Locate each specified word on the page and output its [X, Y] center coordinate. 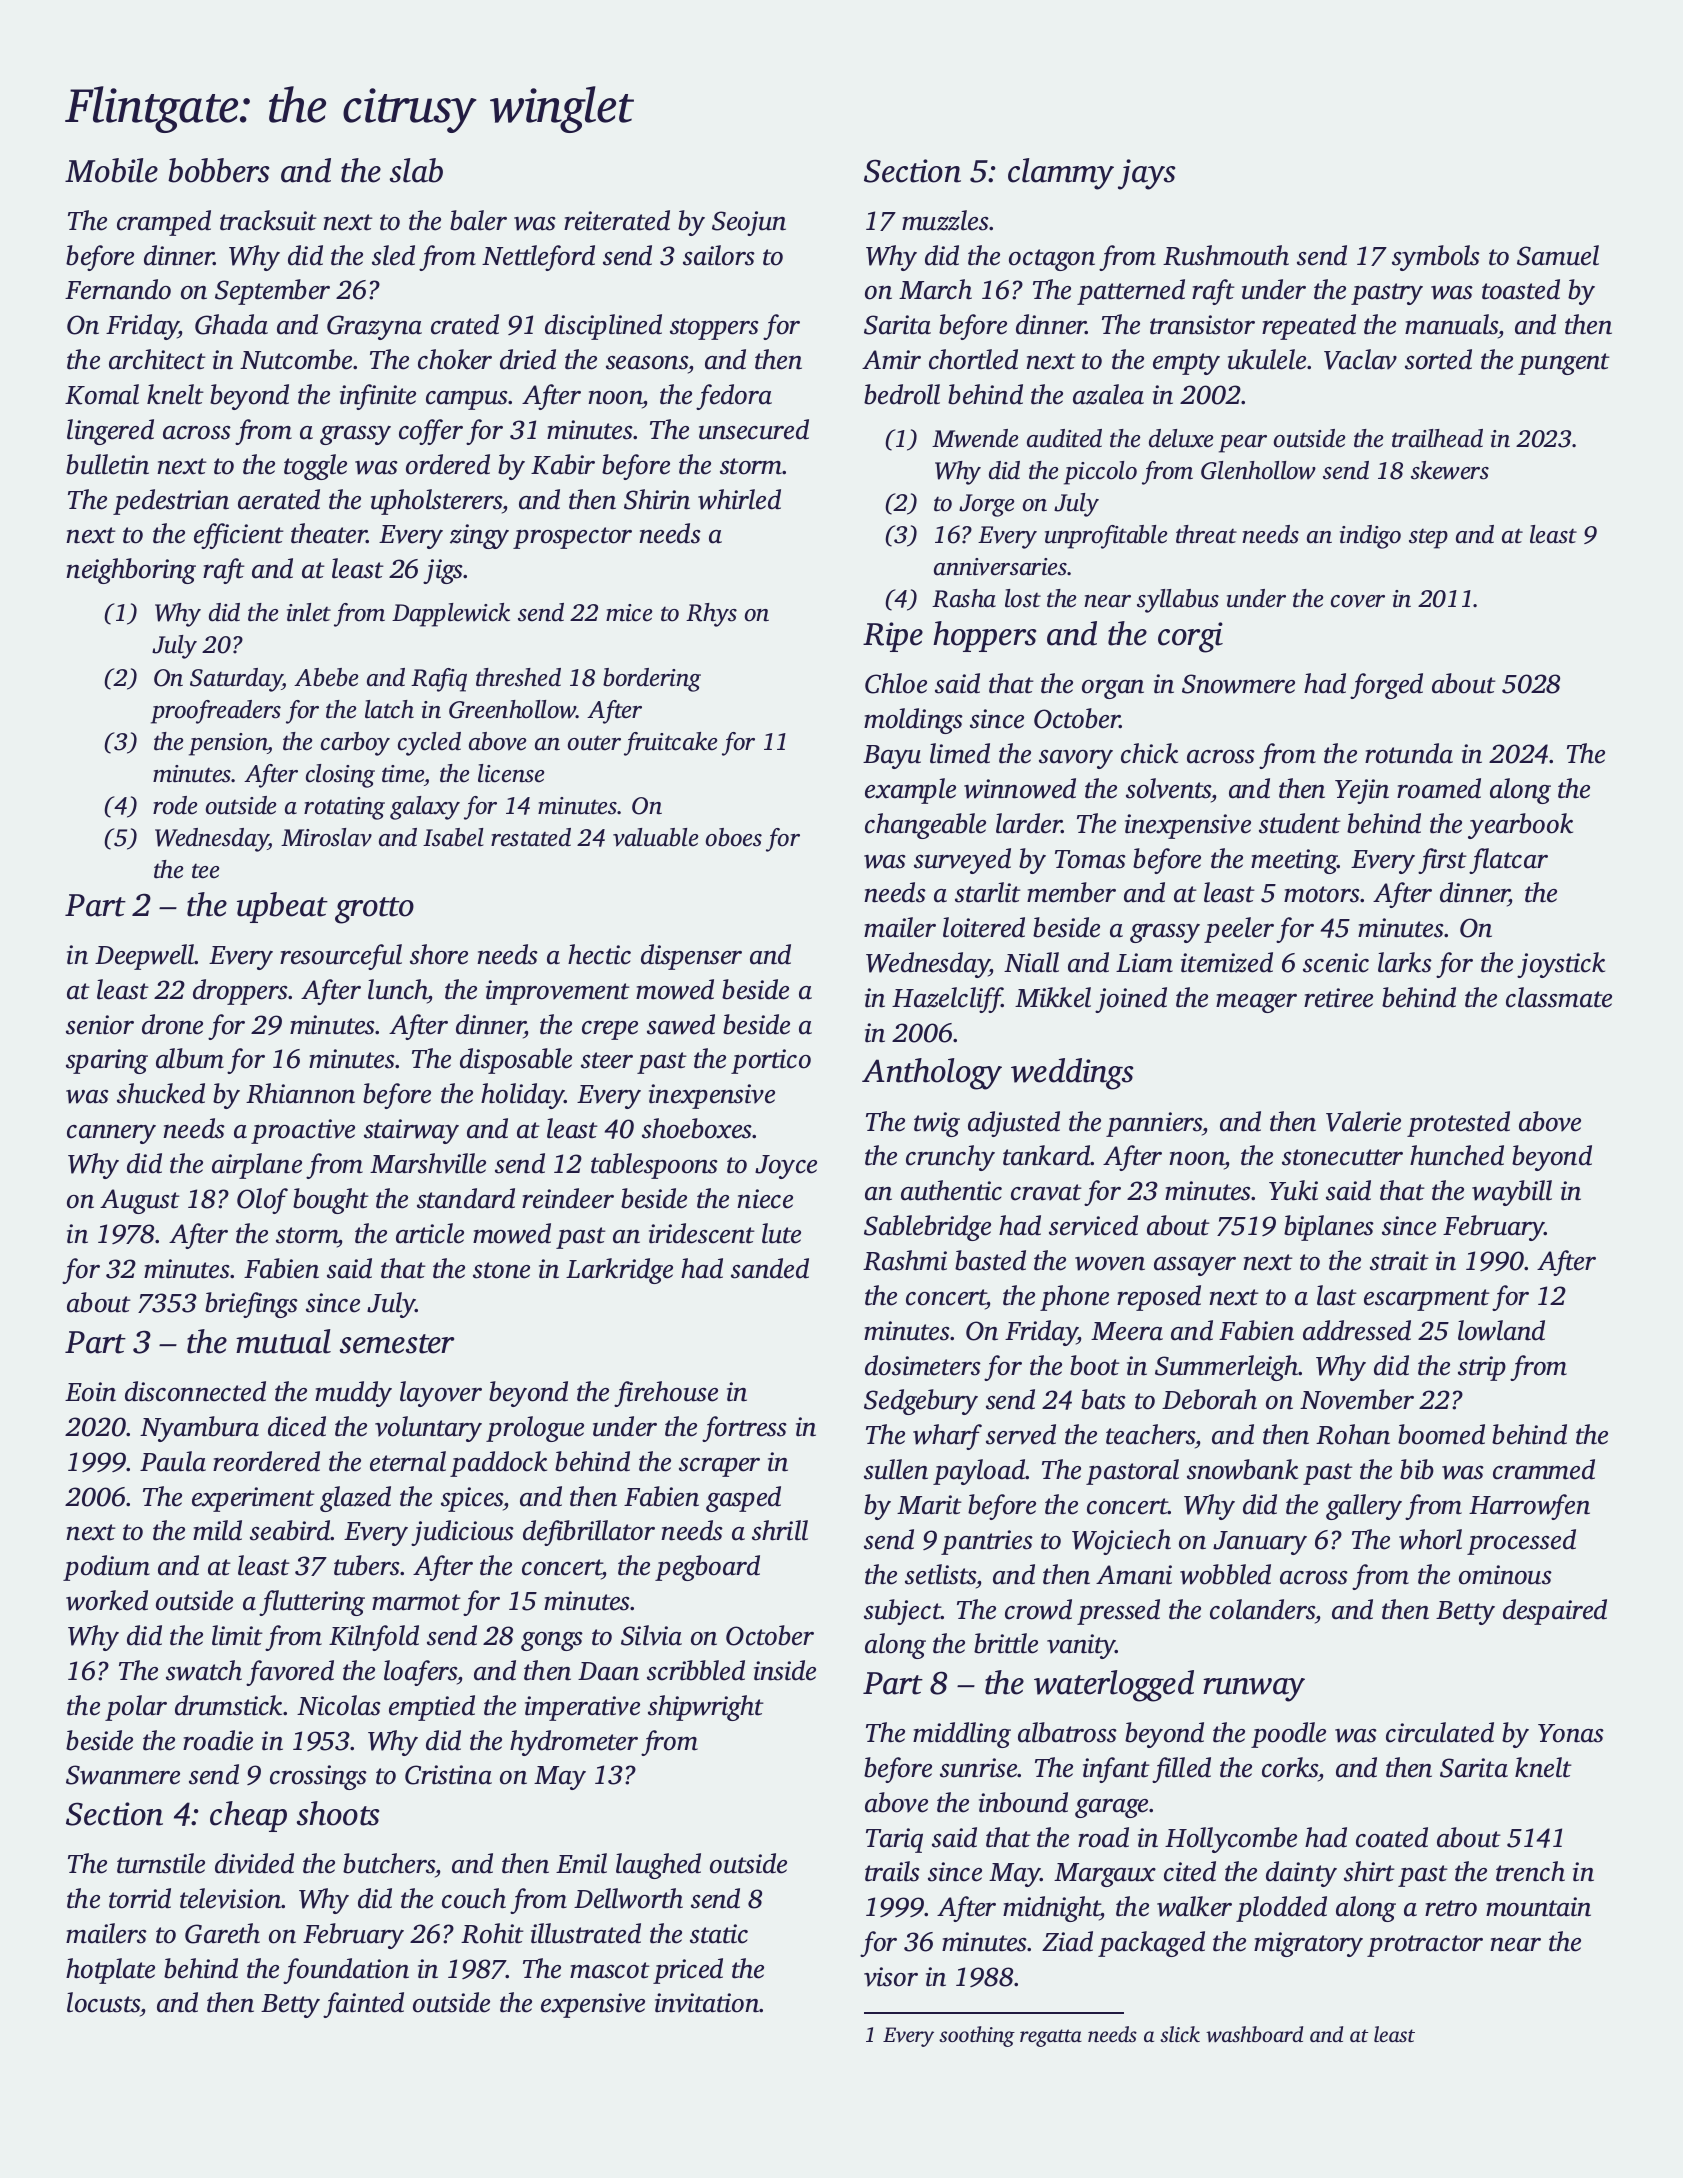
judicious [462, 1533]
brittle [1006, 1643]
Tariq [894, 1840]
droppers [240, 992]
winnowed [1020, 788]
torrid [140, 1898]
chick [1149, 753]
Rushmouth [1226, 255]
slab [416, 170]
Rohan [1353, 1434]
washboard [1254, 2034]
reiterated [617, 220]
